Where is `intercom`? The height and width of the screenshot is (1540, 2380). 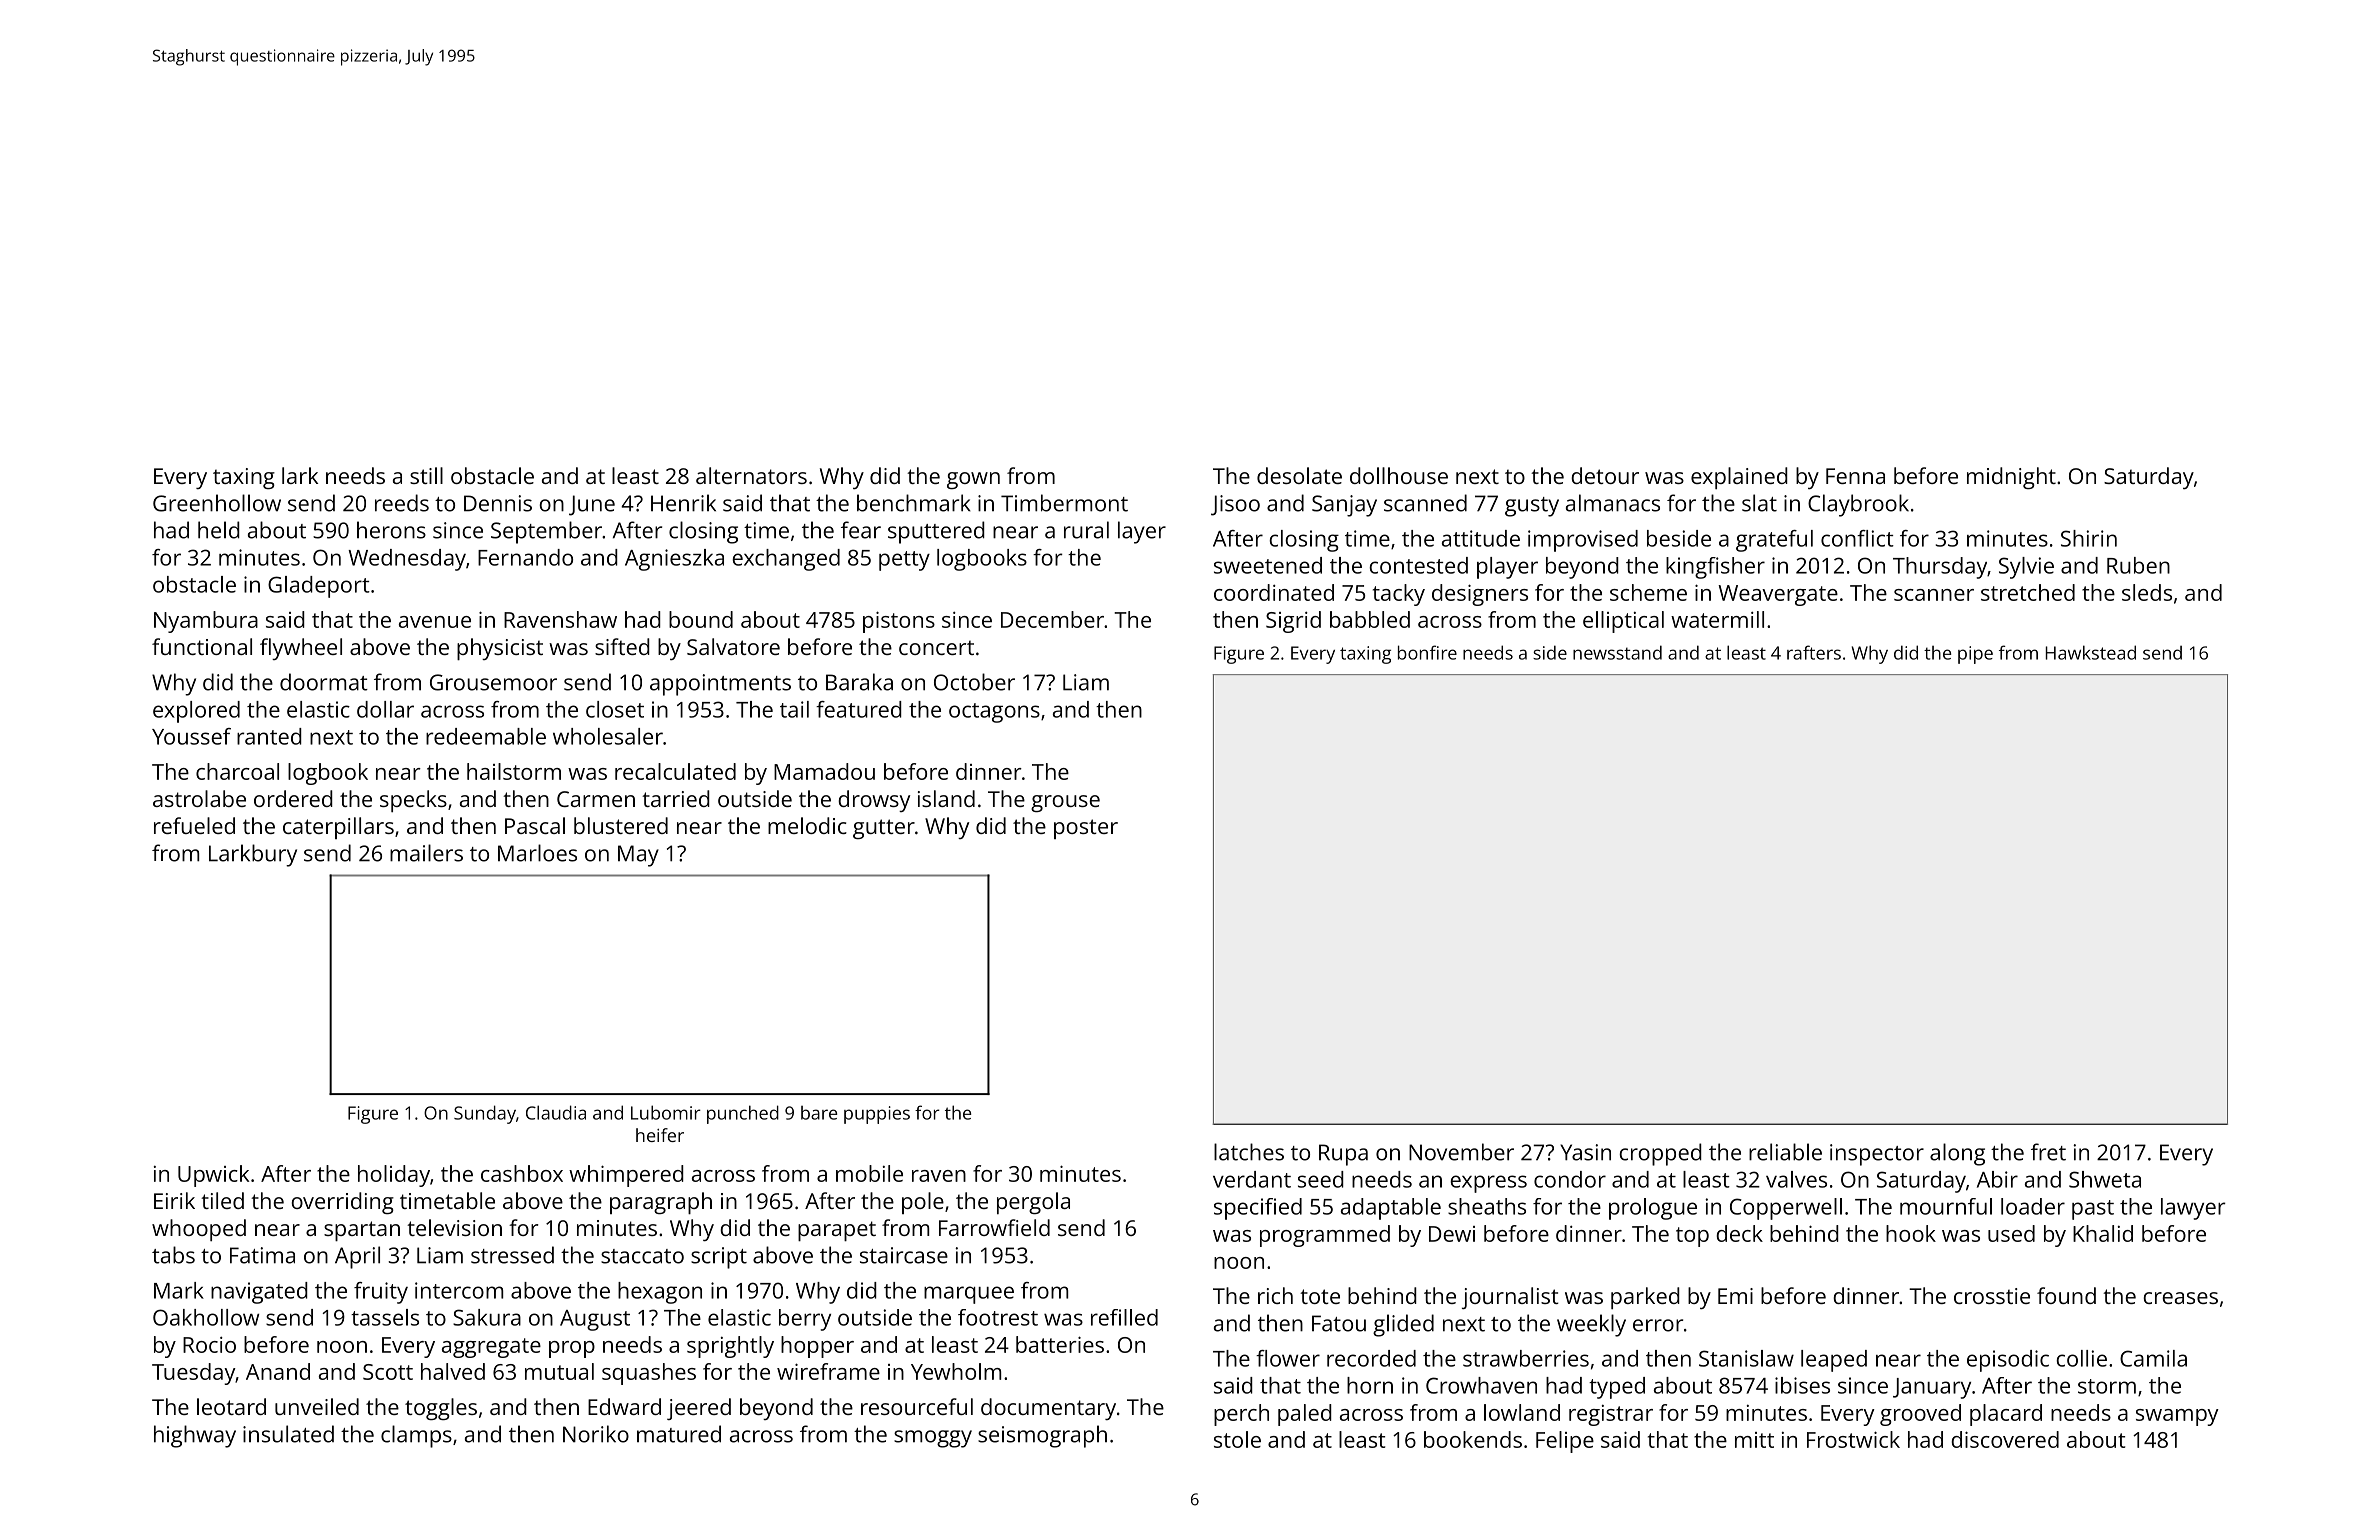 intercom is located at coordinates (459, 1290).
